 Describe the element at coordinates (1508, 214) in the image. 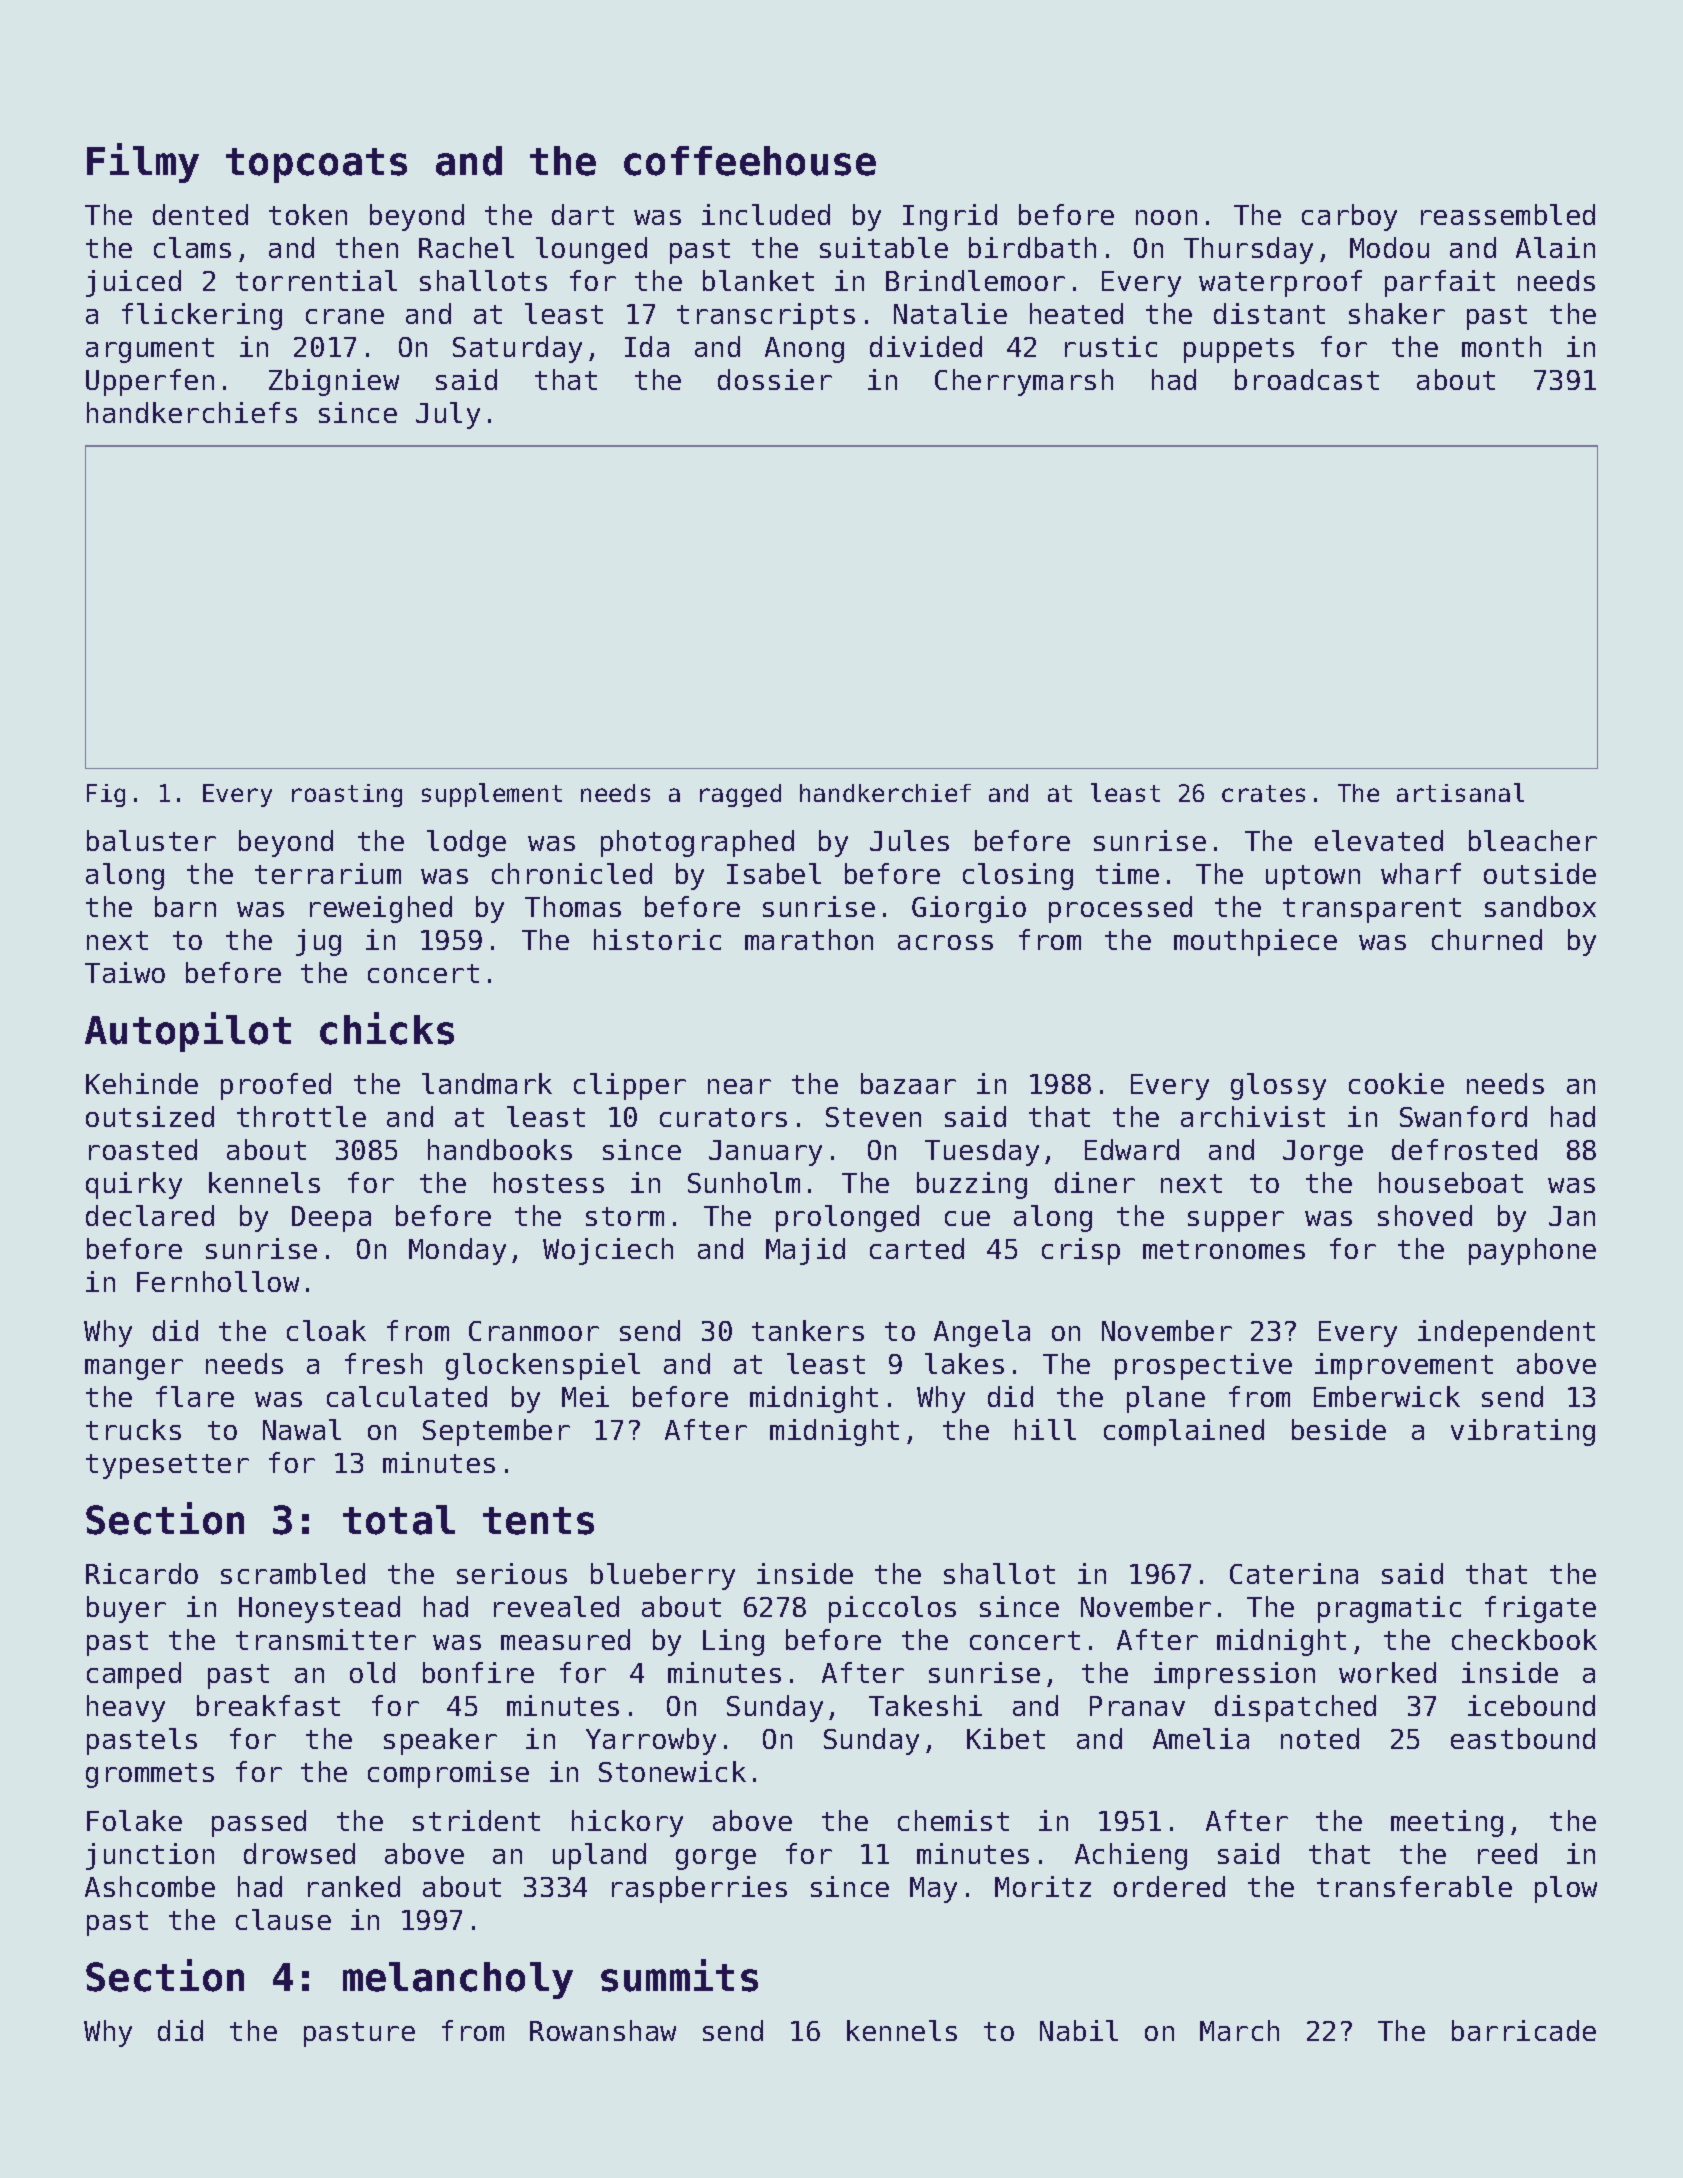

I see `reassembled` at that location.
